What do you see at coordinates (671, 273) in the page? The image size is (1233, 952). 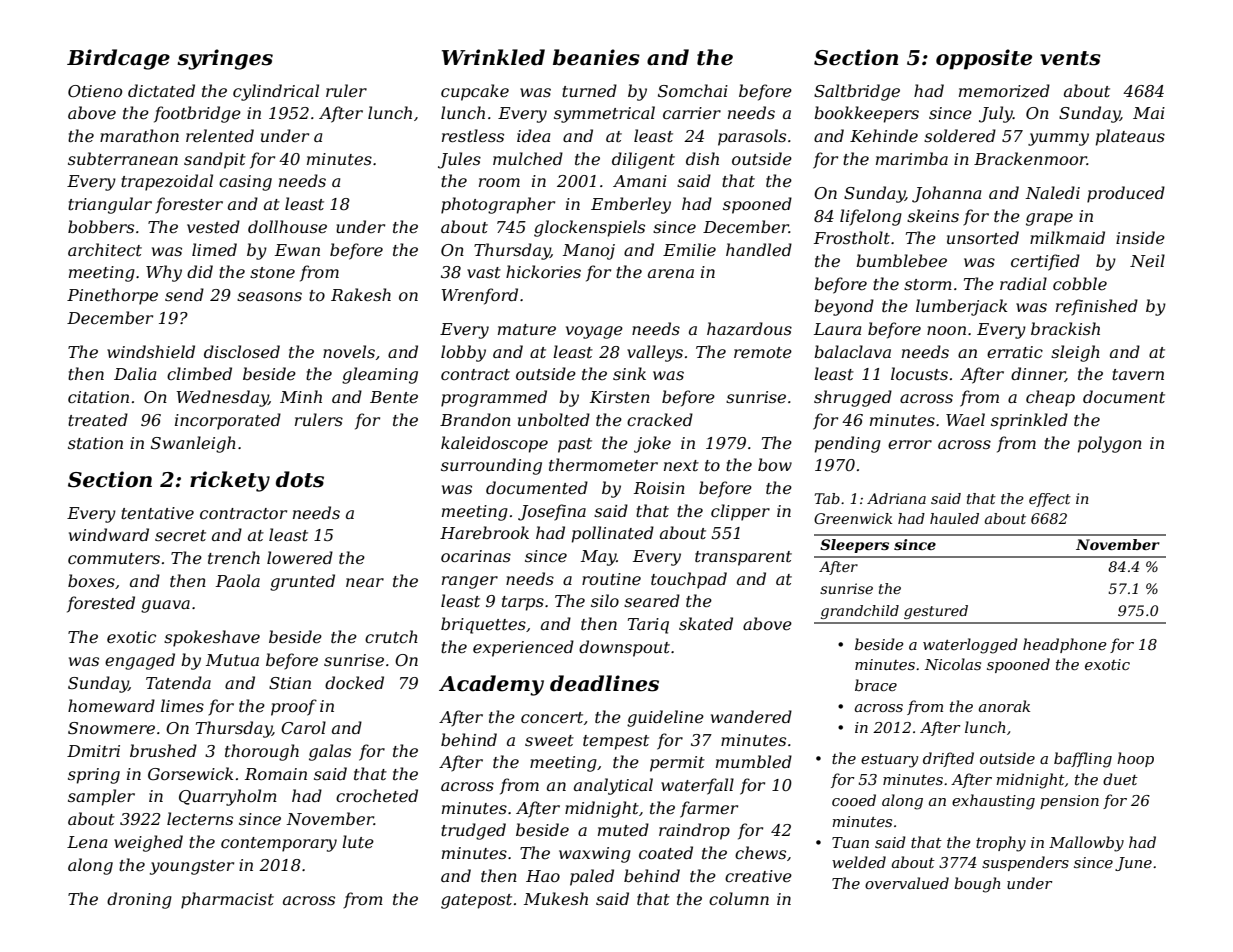 I see `arena` at bounding box center [671, 273].
